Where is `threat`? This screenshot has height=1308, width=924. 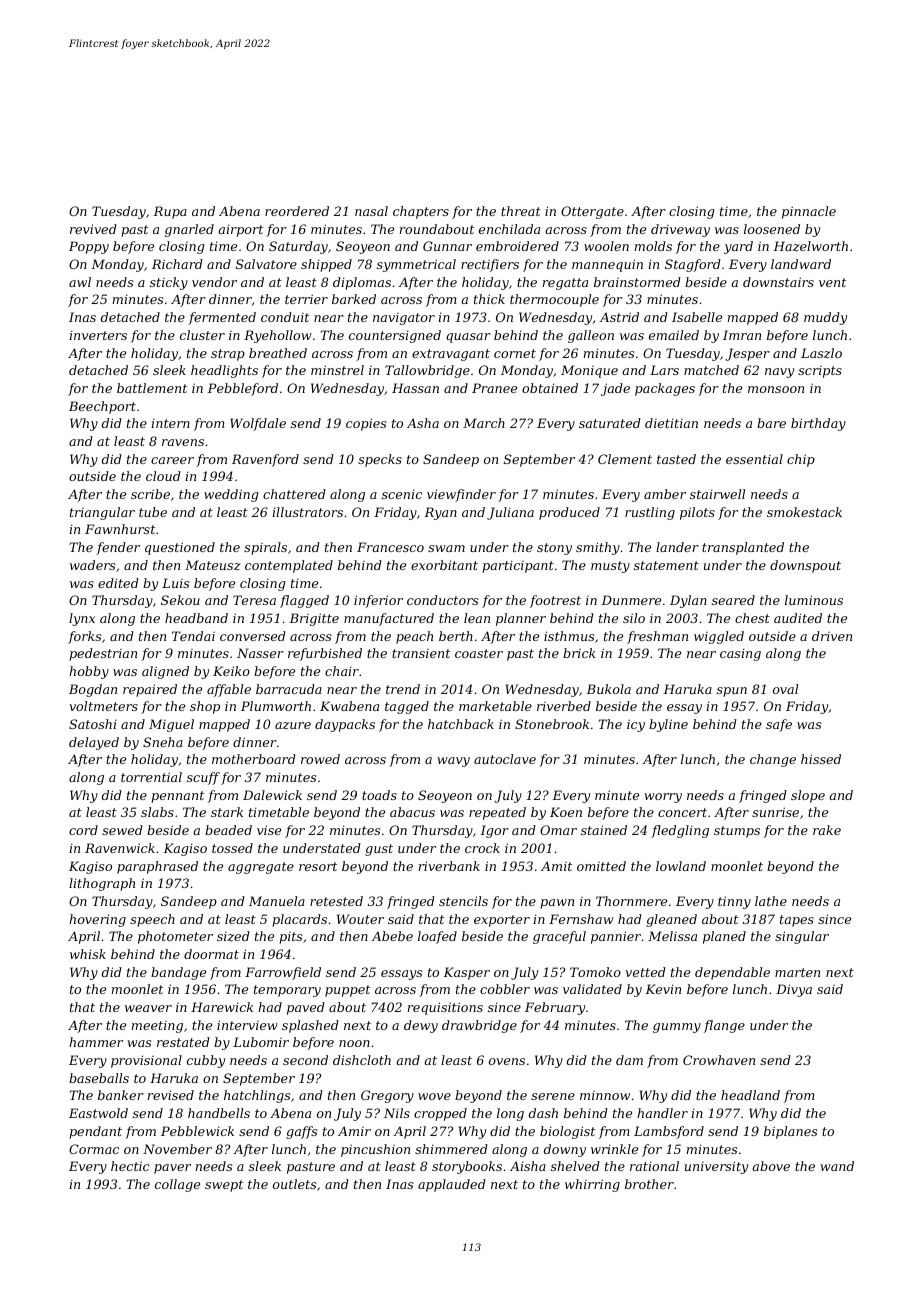 threat is located at coordinates (521, 211).
